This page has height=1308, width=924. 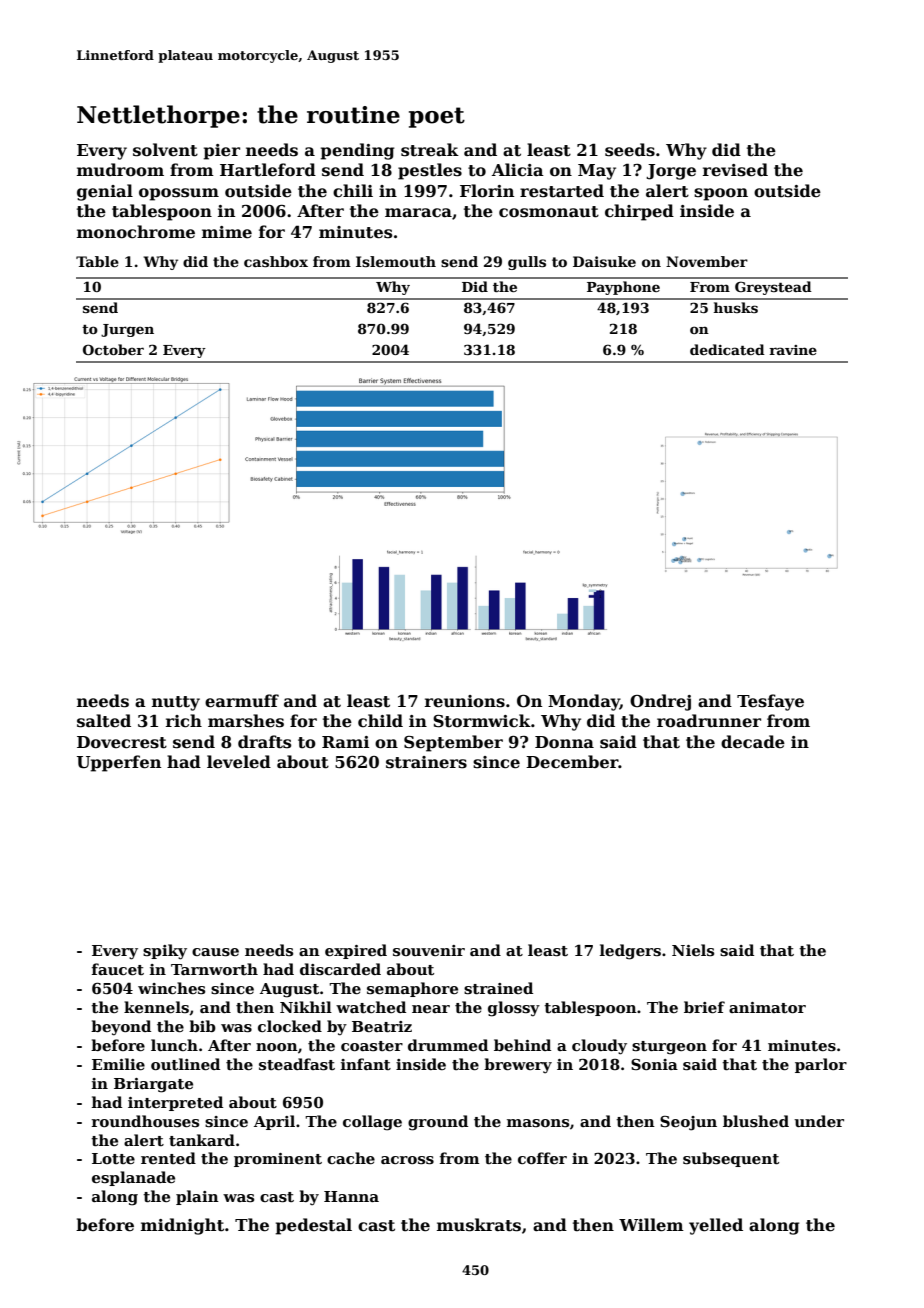 I want to click on seeds, so click(x=630, y=150).
